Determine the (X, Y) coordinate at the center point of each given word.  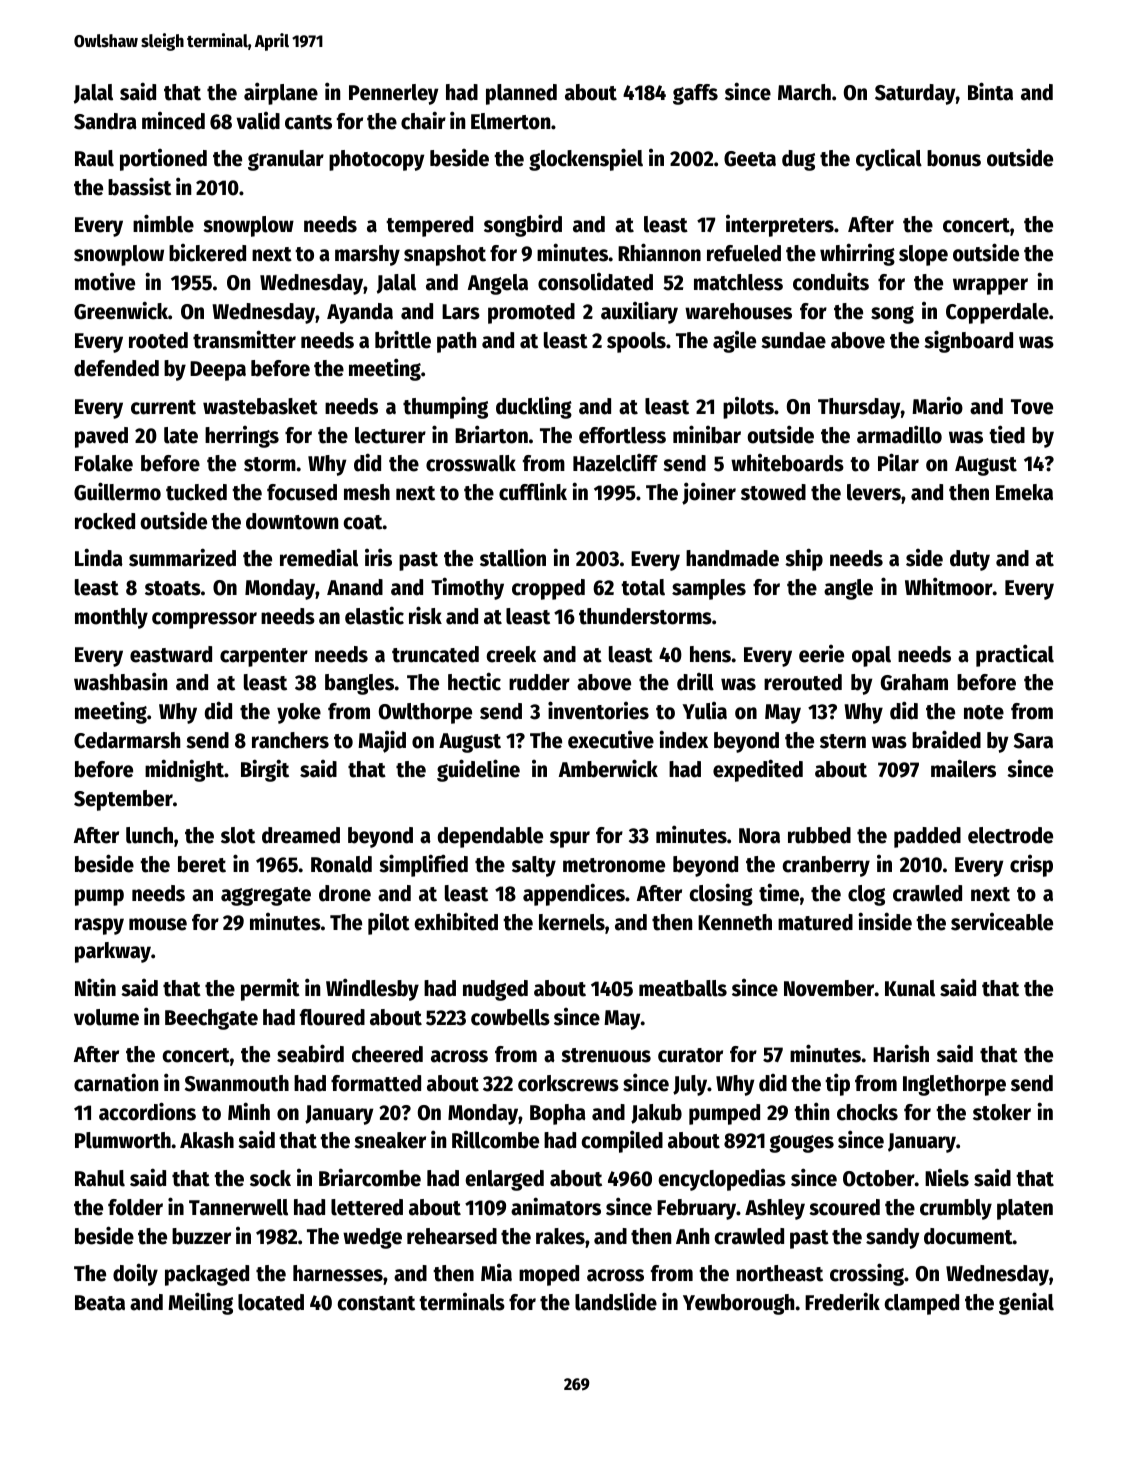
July (690, 1085)
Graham (914, 682)
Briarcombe (370, 1177)
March (804, 92)
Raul (94, 158)
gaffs (695, 94)
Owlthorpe (425, 713)
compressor (204, 620)
